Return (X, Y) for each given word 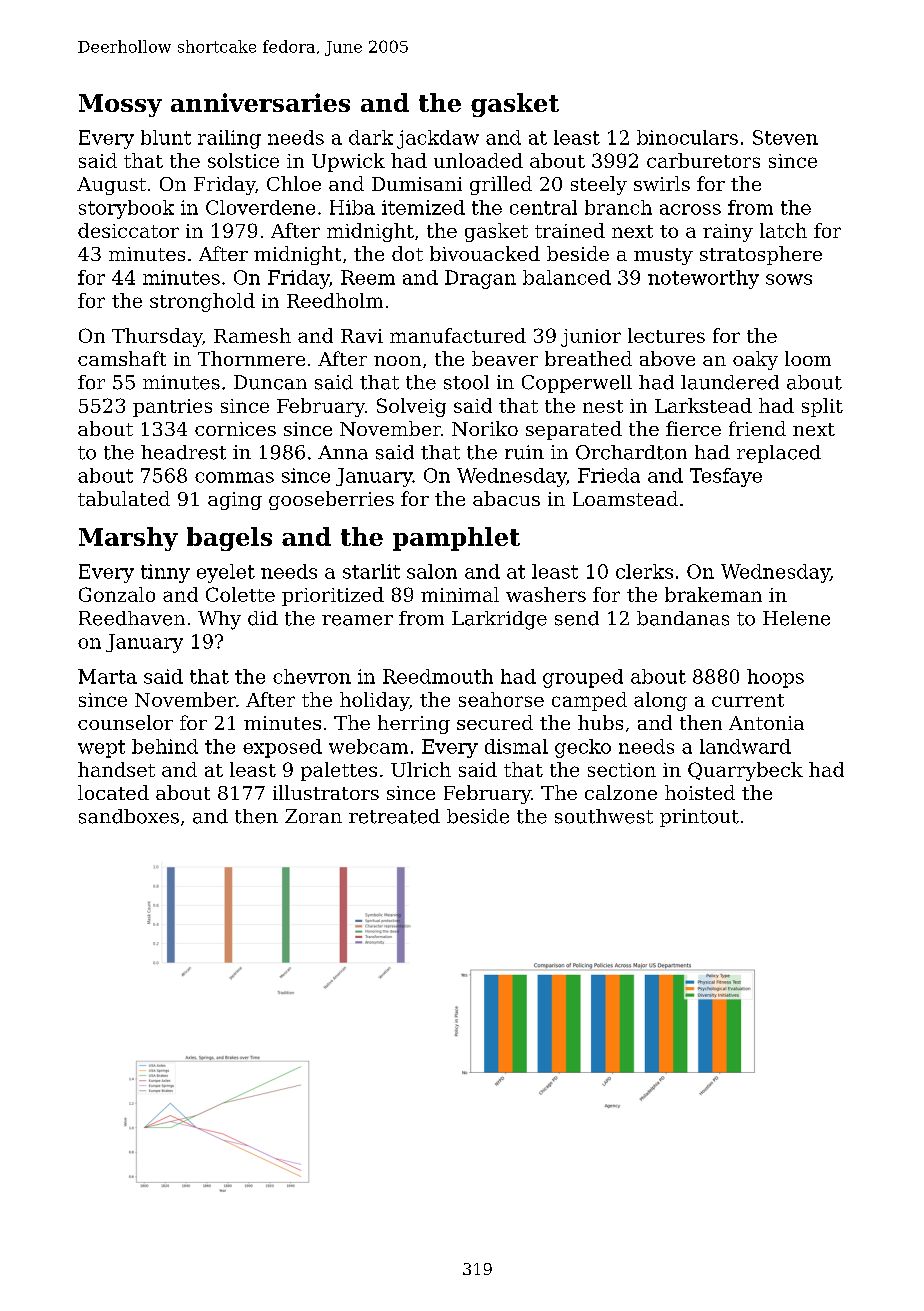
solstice (243, 160)
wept (101, 749)
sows (789, 279)
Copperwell (577, 384)
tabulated (124, 498)
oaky (755, 360)
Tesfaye (726, 477)
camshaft (122, 358)
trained (570, 230)
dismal (516, 746)
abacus (506, 498)
